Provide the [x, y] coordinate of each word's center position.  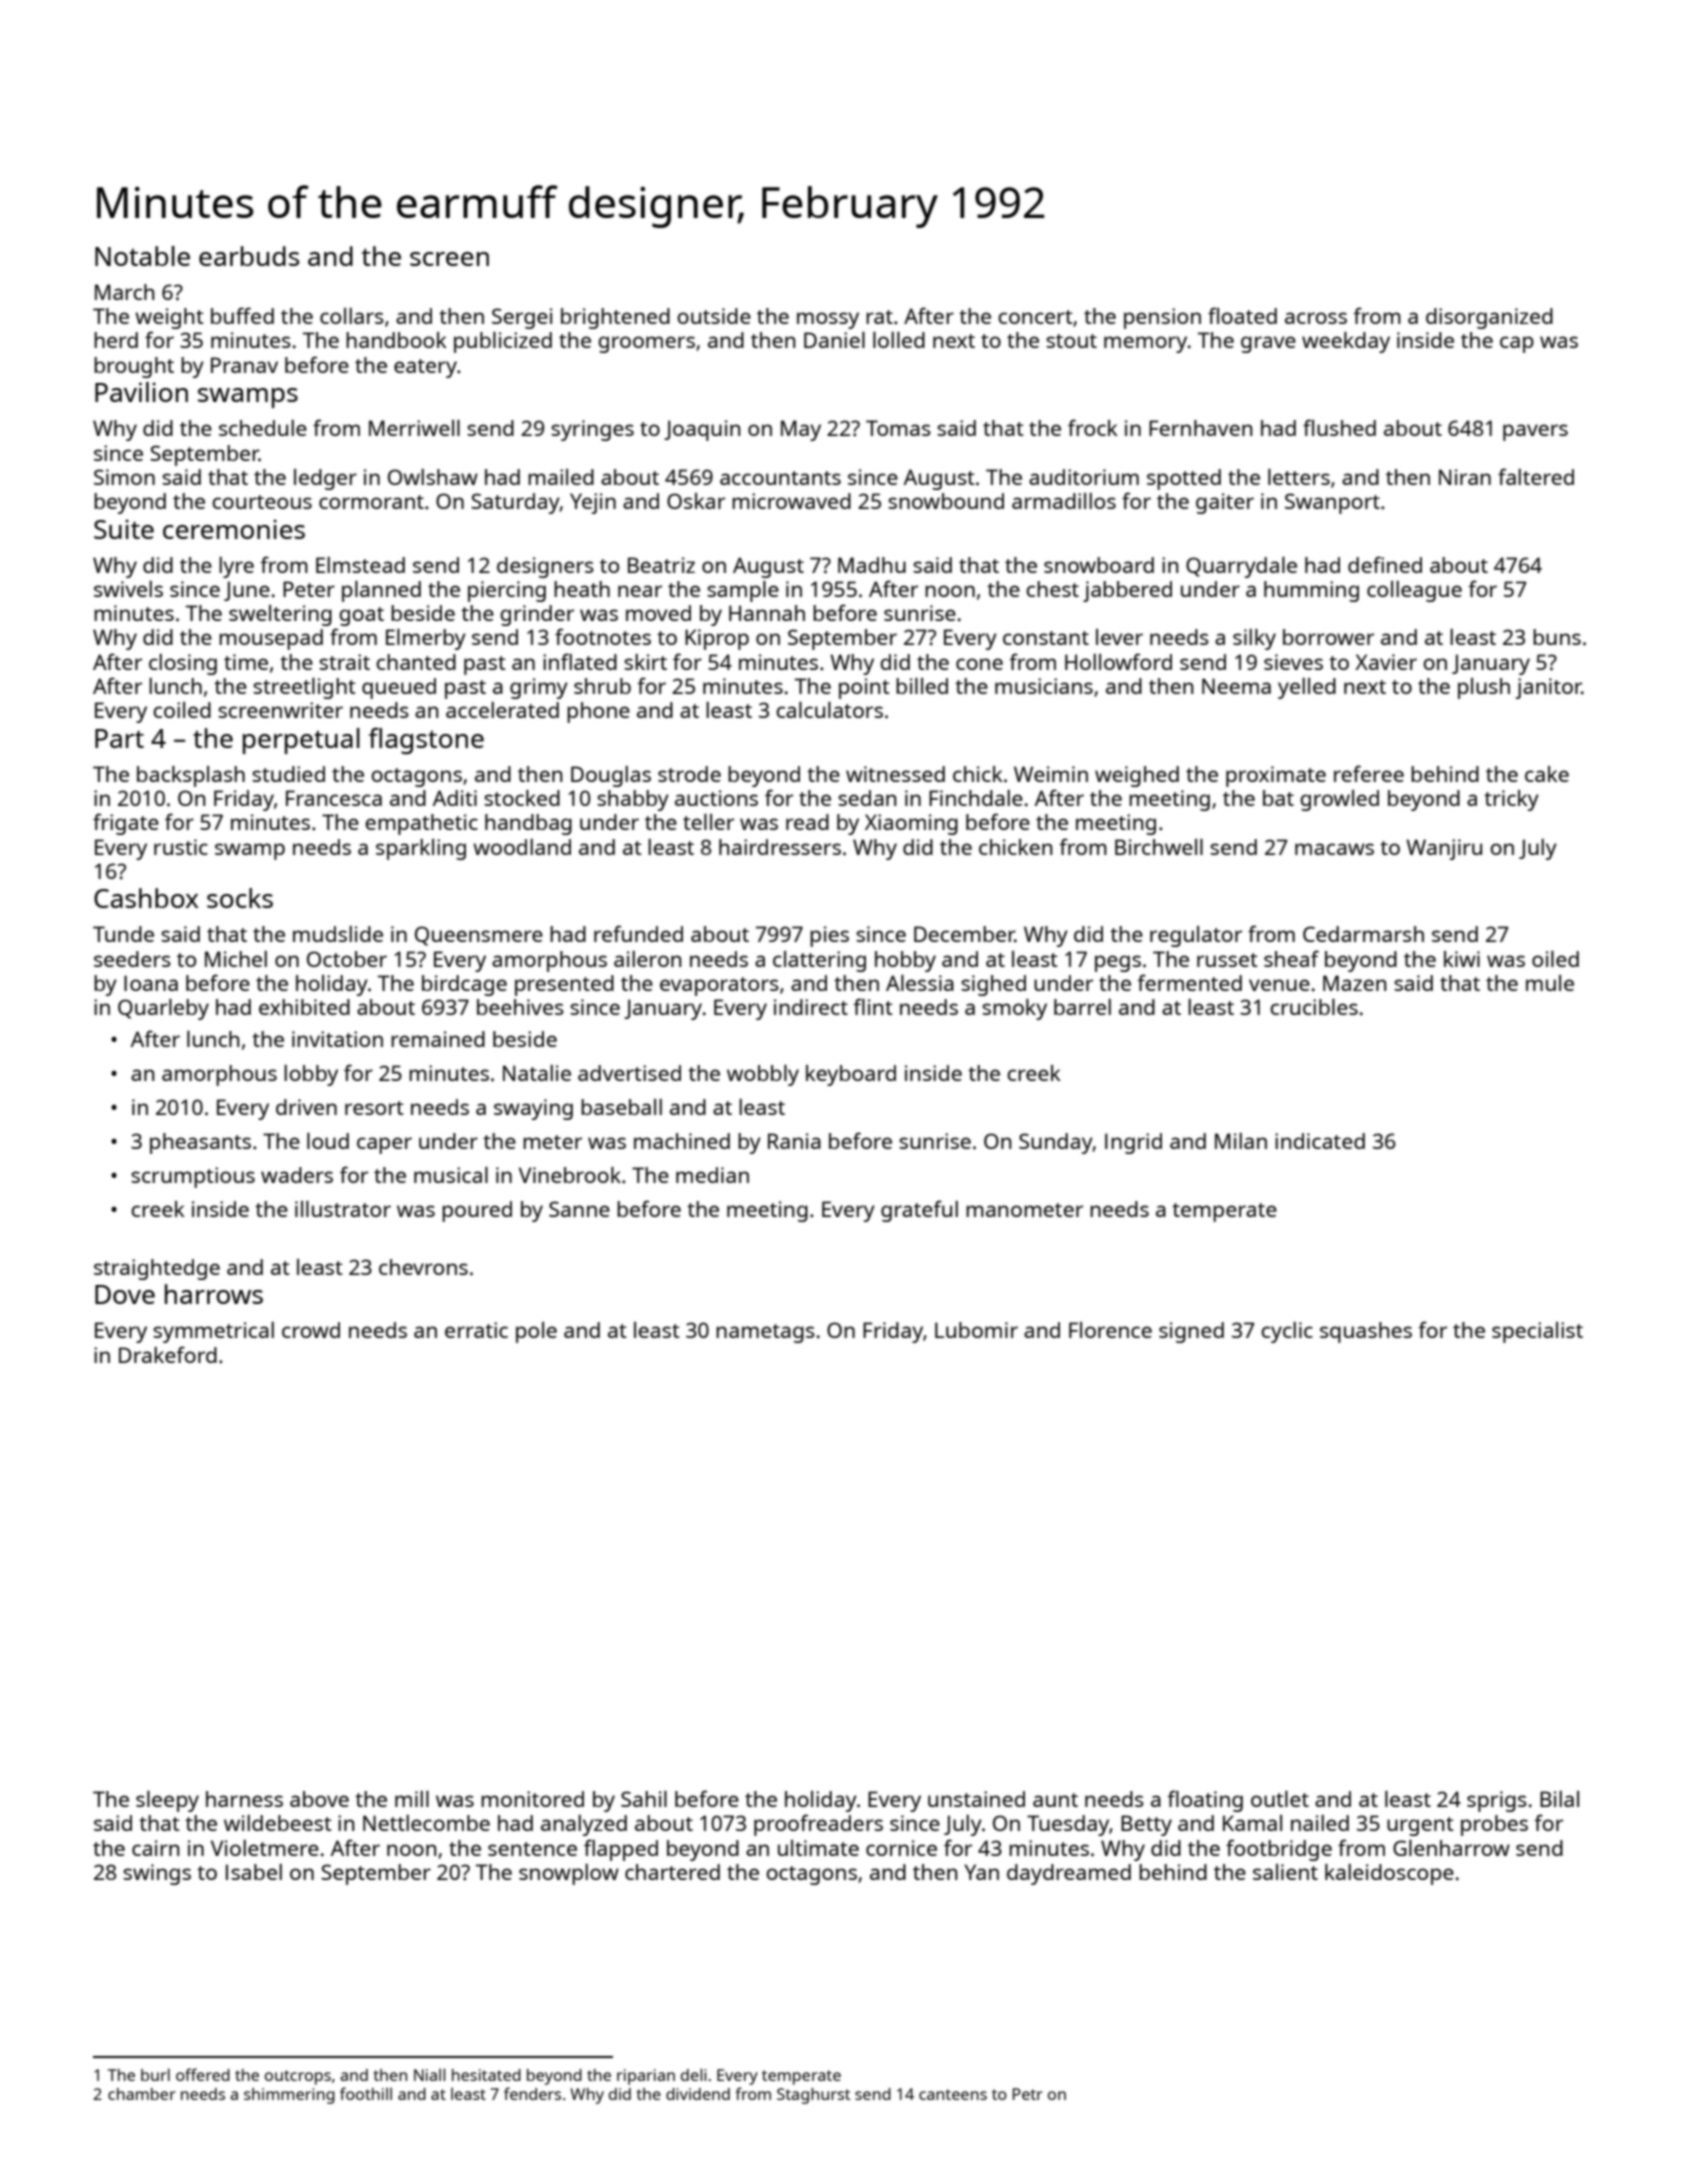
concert [1035, 317]
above [319, 1799]
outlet [1280, 1799]
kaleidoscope [1389, 1874]
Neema [1236, 686]
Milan [1241, 1141]
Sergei [522, 318]
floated [1242, 315]
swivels [128, 589]
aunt [1055, 1800]
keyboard [851, 1075]
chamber [142, 2094]
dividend [698, 2094]
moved [658, 613]
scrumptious [193, 1177]
